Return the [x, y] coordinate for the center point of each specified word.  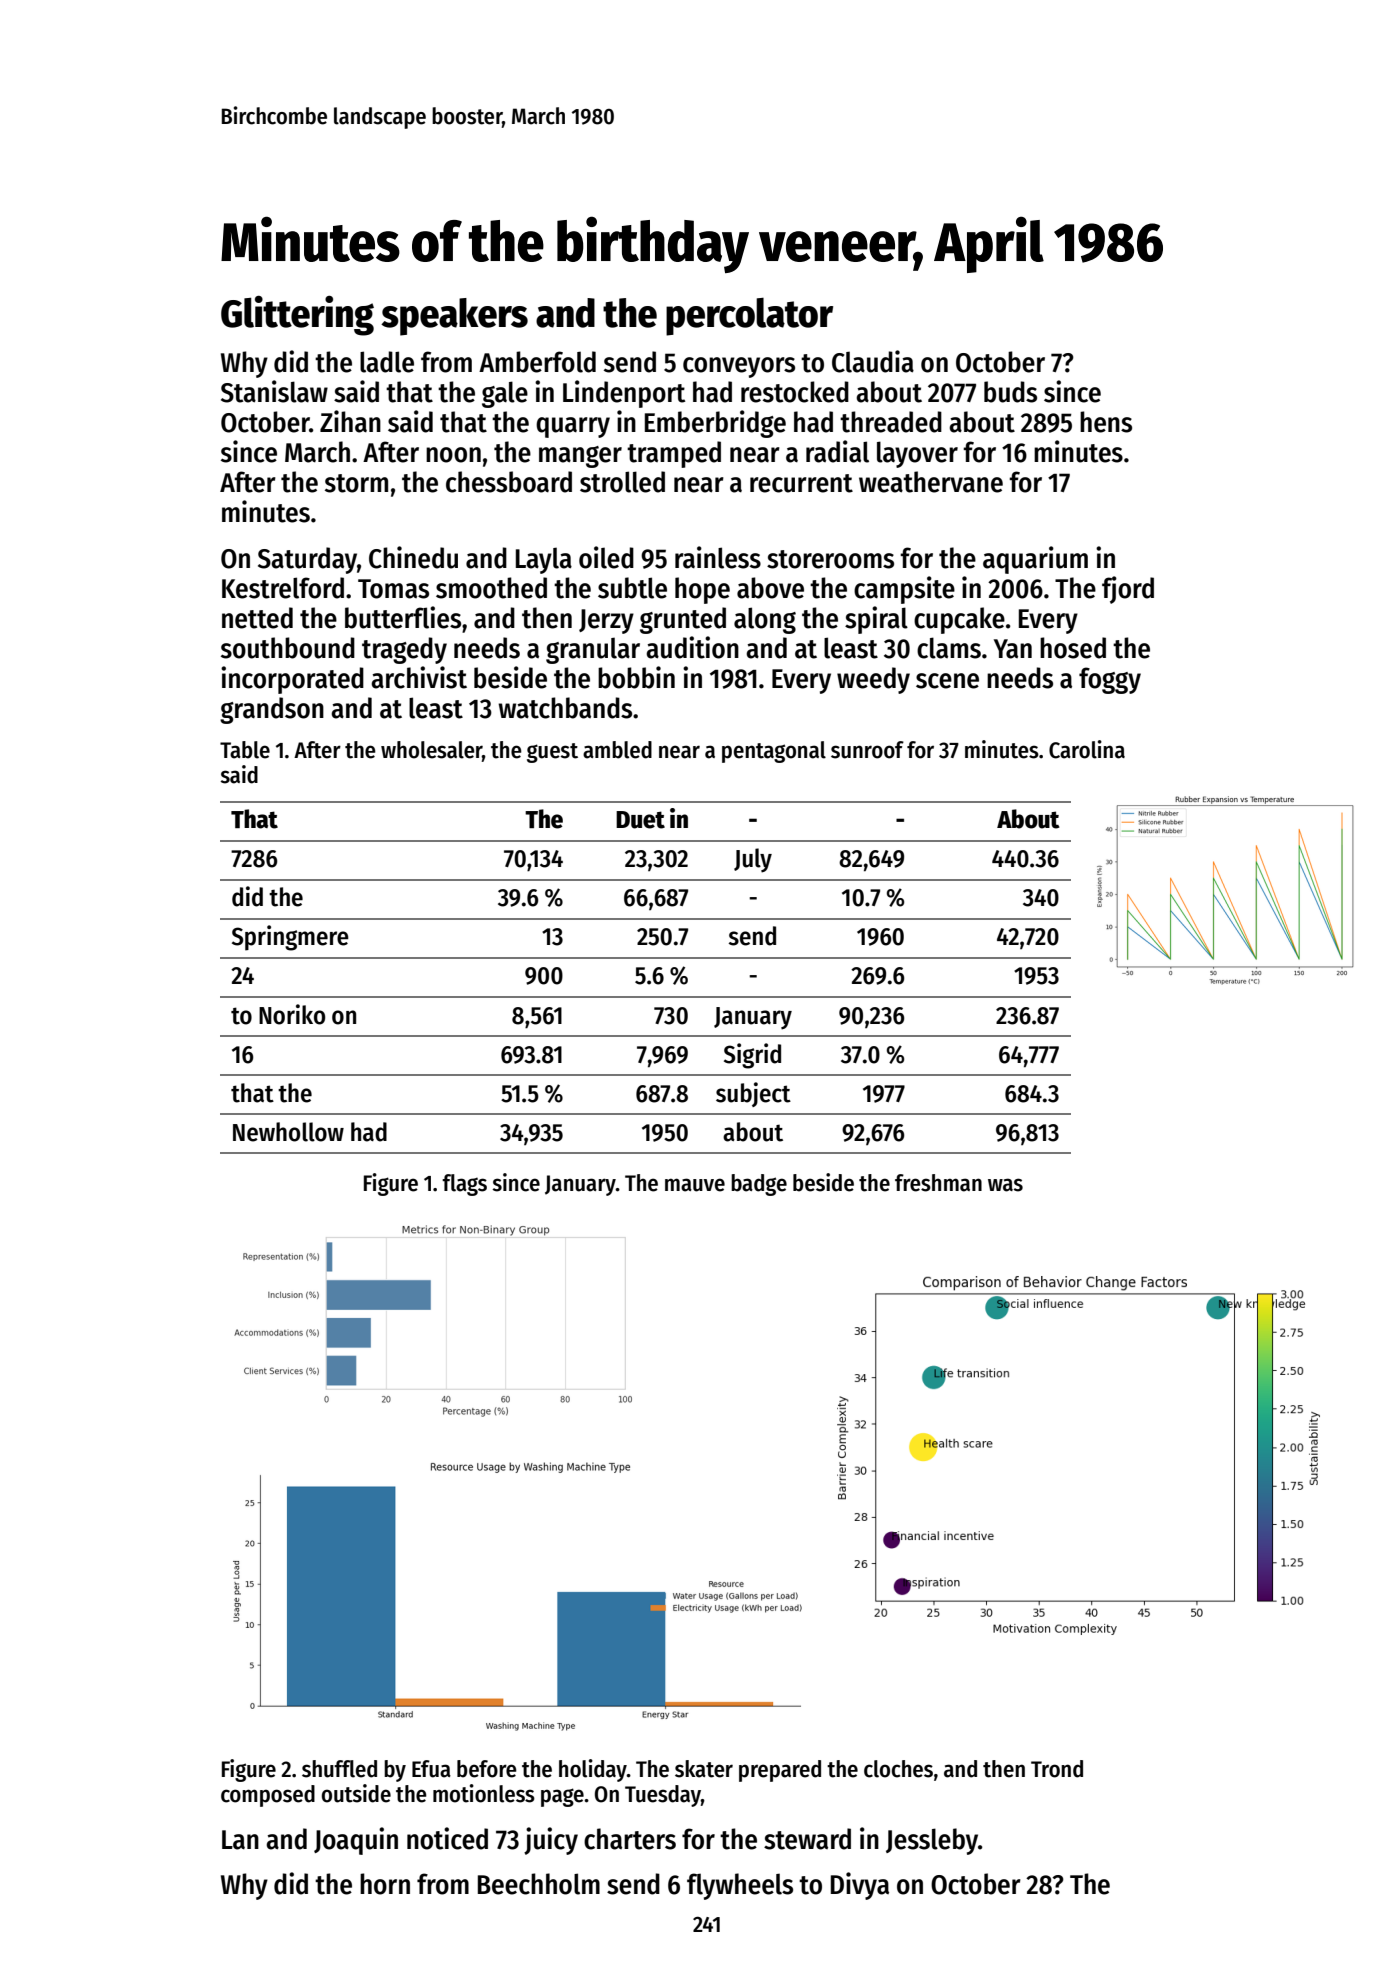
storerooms [830, 559]
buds [1010, 392]
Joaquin [356, 1841]
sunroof [867, 750]
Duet [640, 820]
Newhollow [288, 1132]
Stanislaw [274, 391]
